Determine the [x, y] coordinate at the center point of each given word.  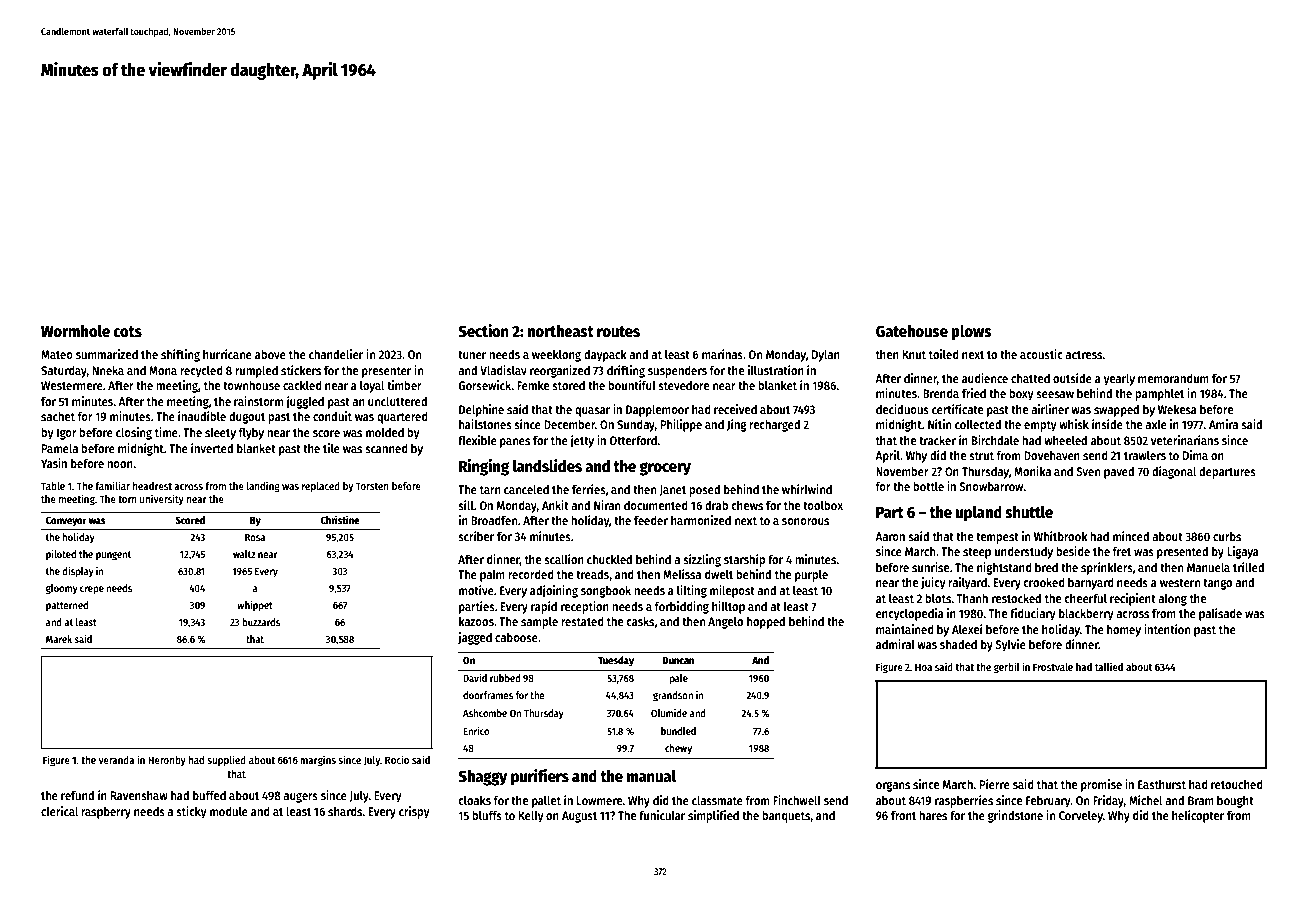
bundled [678, 731]
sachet [58, 416]
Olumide [669, 713]
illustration [776, 370]
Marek [59, 639]
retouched [1237, 784]
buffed [209, 795]
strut [981, 456]
